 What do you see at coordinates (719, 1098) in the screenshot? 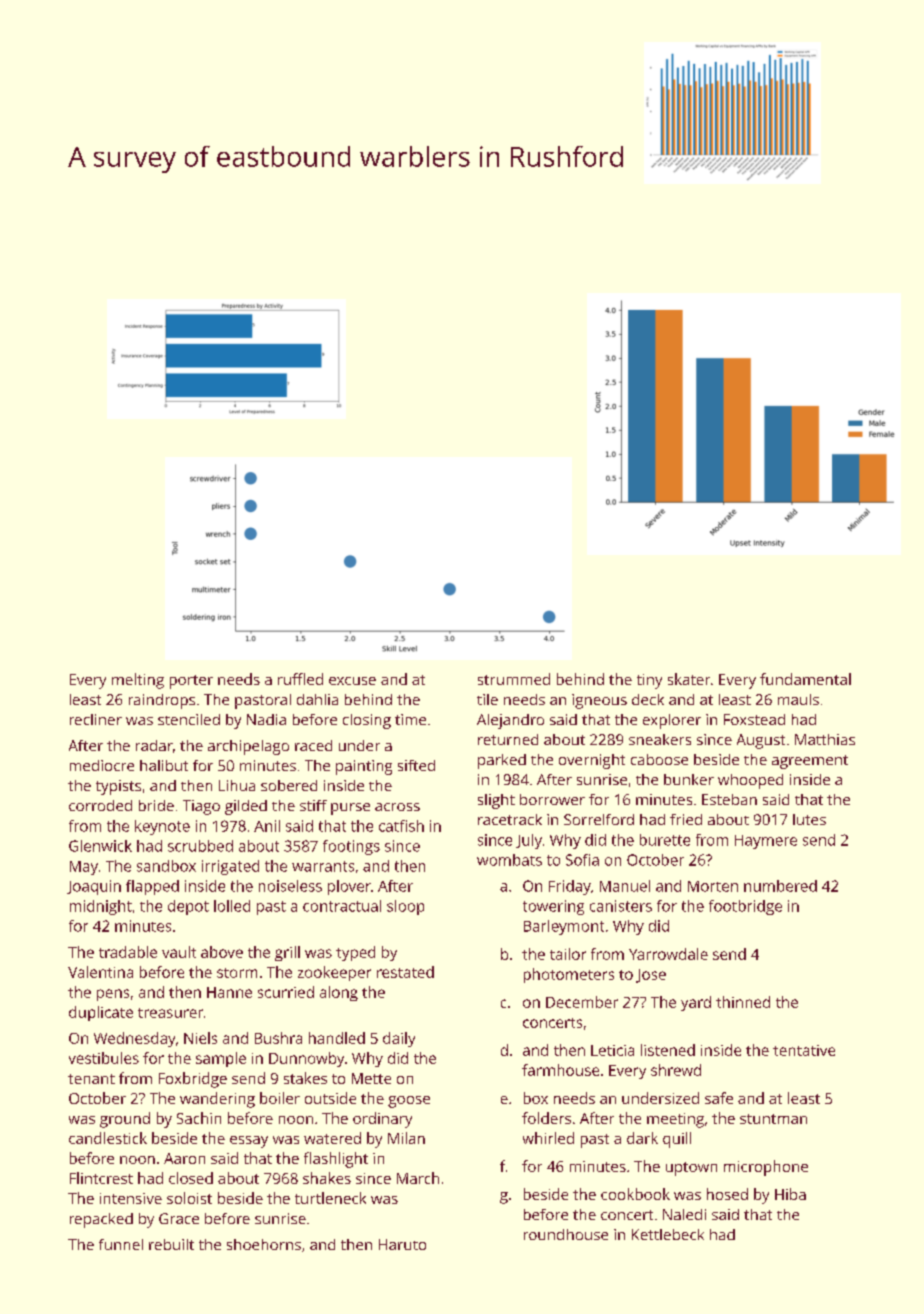
I see `safe` at bounding box center [719, 1098].
